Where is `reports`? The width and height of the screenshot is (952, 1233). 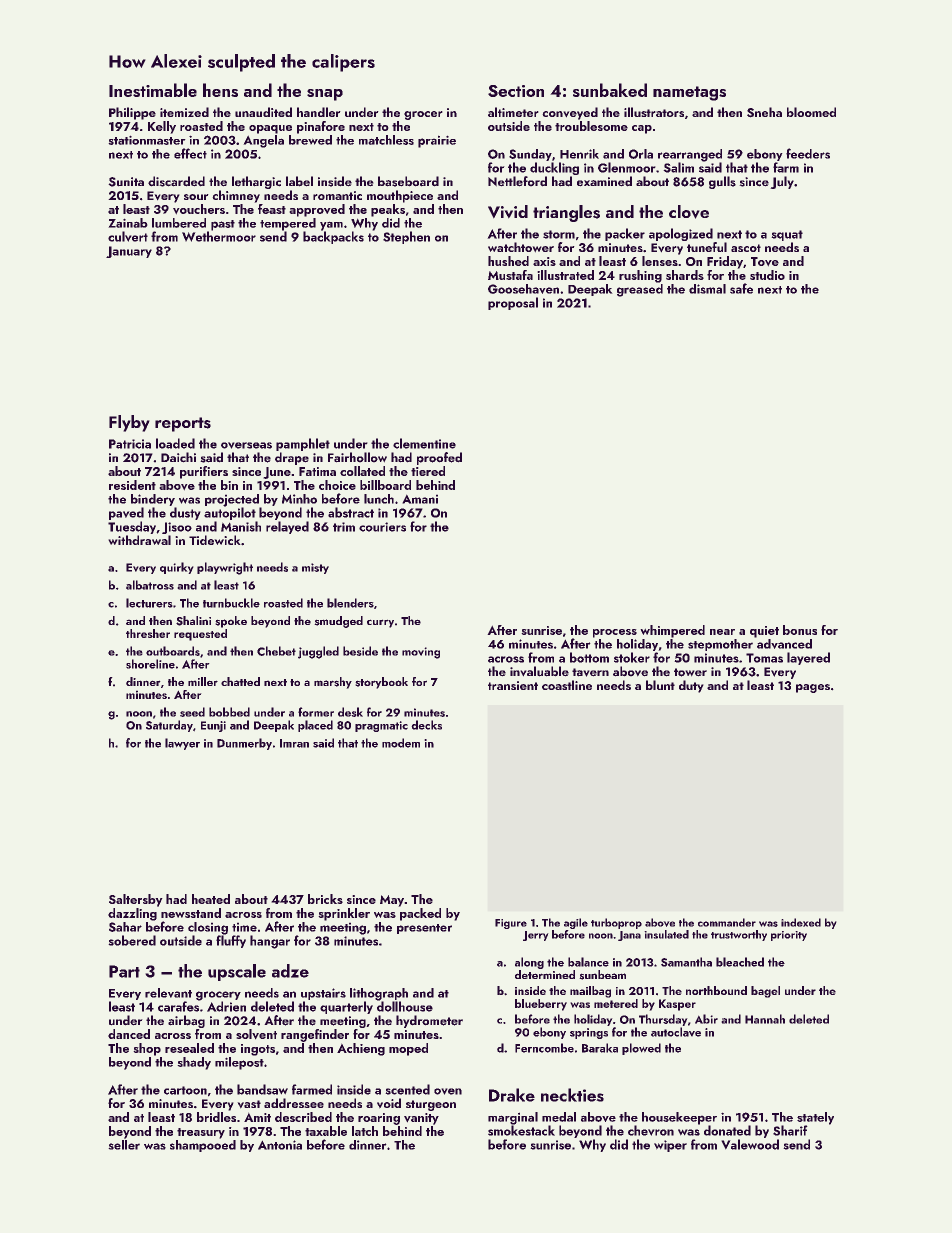
reports is located at coordinates (183, 424).
